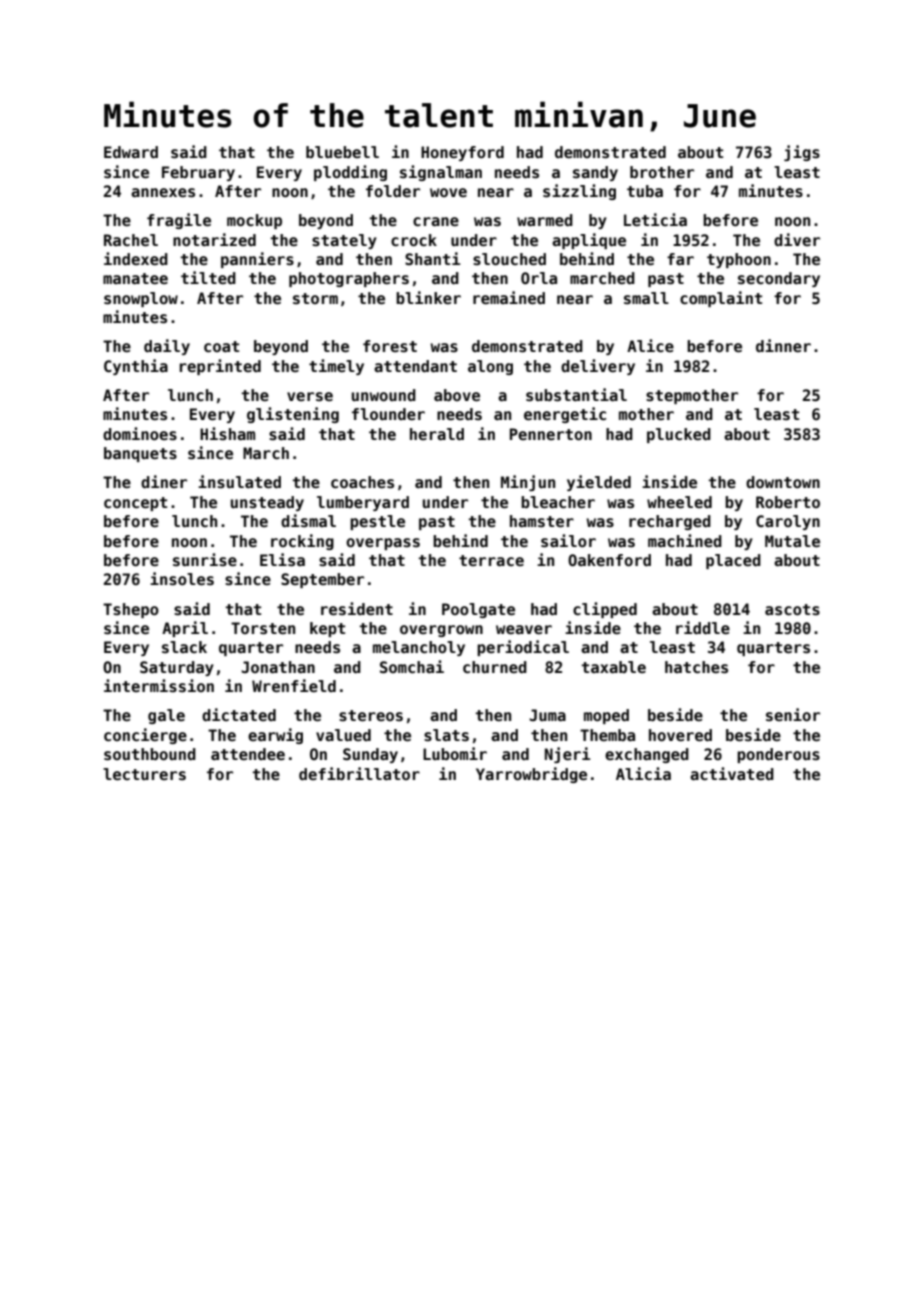 The width and height of the document is (924, 1308). I want to click on photographers, so click(349, 279).
